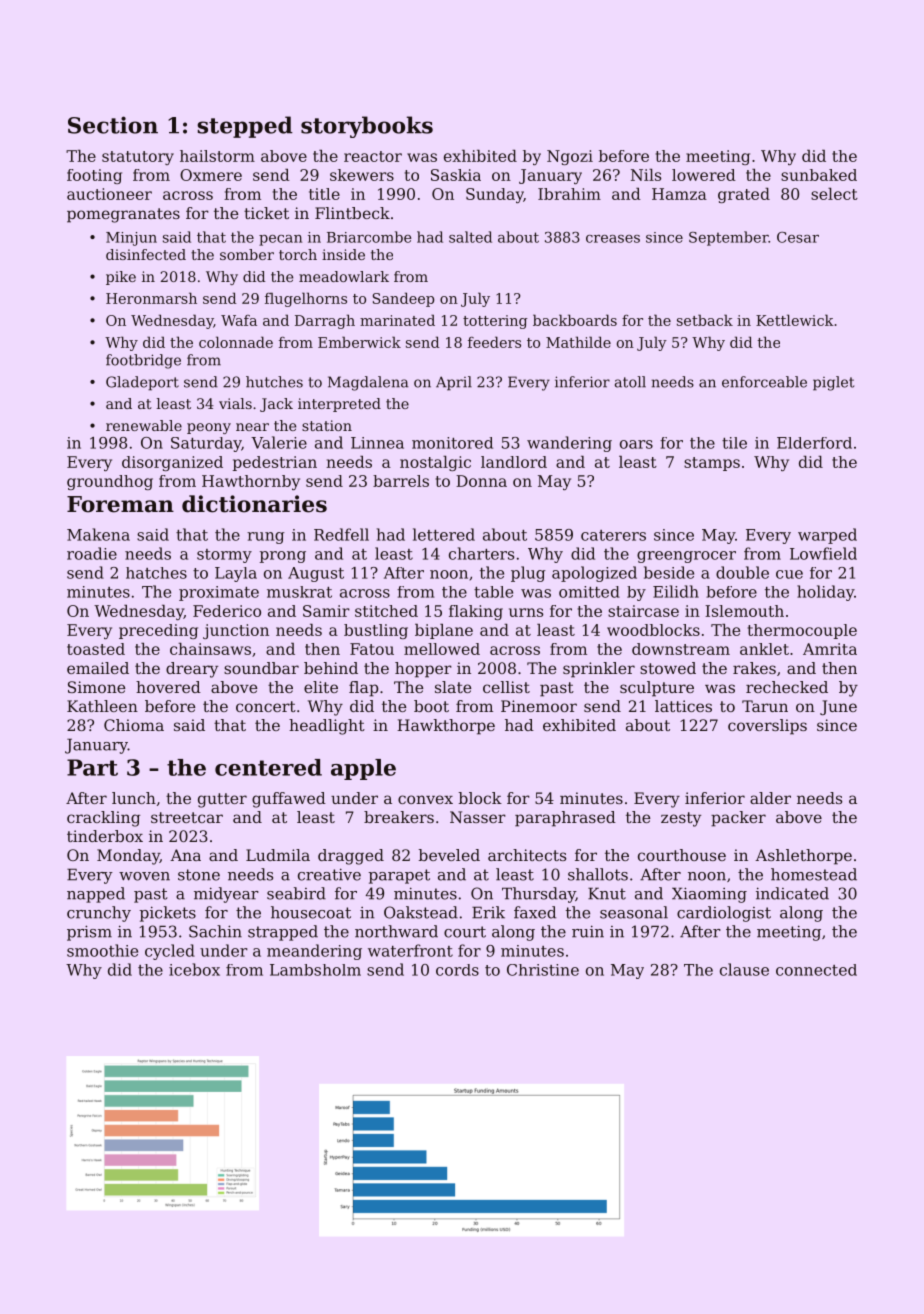 The height and width of the screenshot is (1314, 924). I want to click on Ngozi, so click(570, 157).
